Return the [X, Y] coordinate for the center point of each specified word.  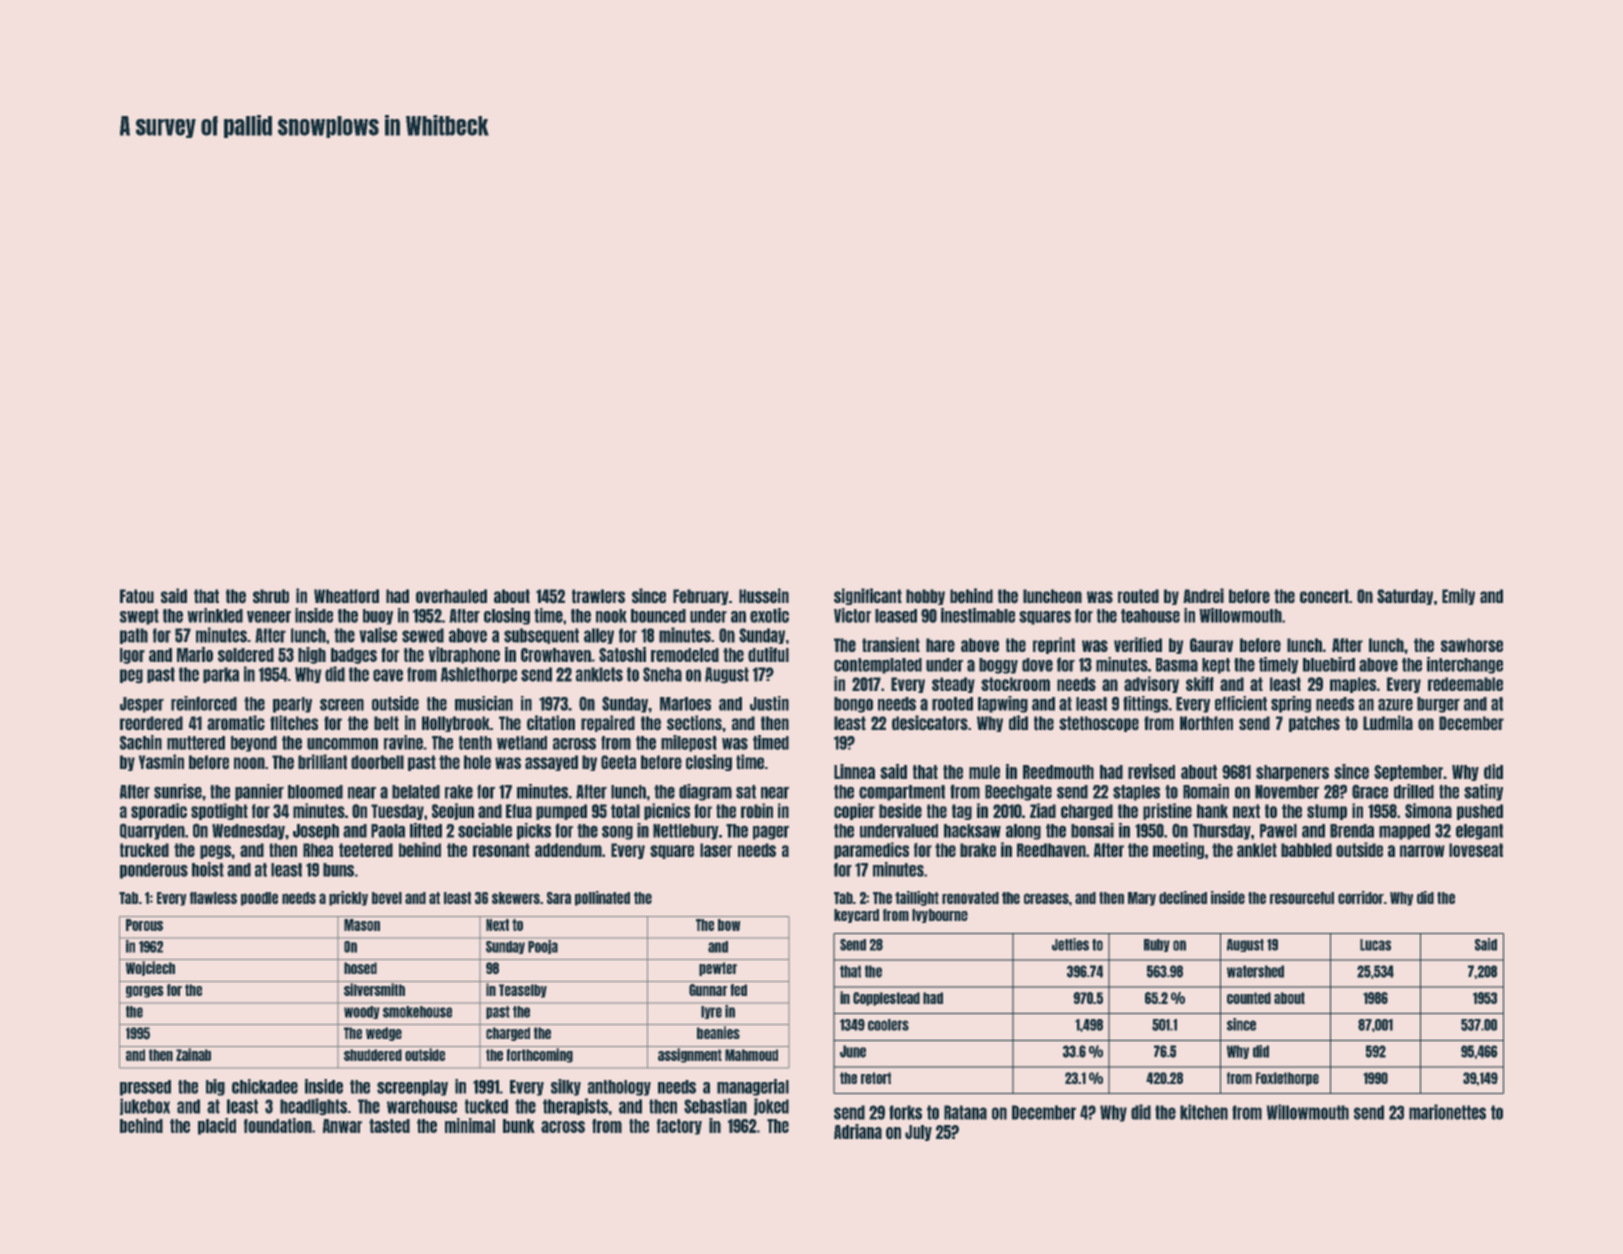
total [625, 811]
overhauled [451, 596]
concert [1324, 596]
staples [1136, 793]
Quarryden [152, 831]
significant [868, 596]
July [918, 1133]
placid [217, 1126]
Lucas [1375, 945]
